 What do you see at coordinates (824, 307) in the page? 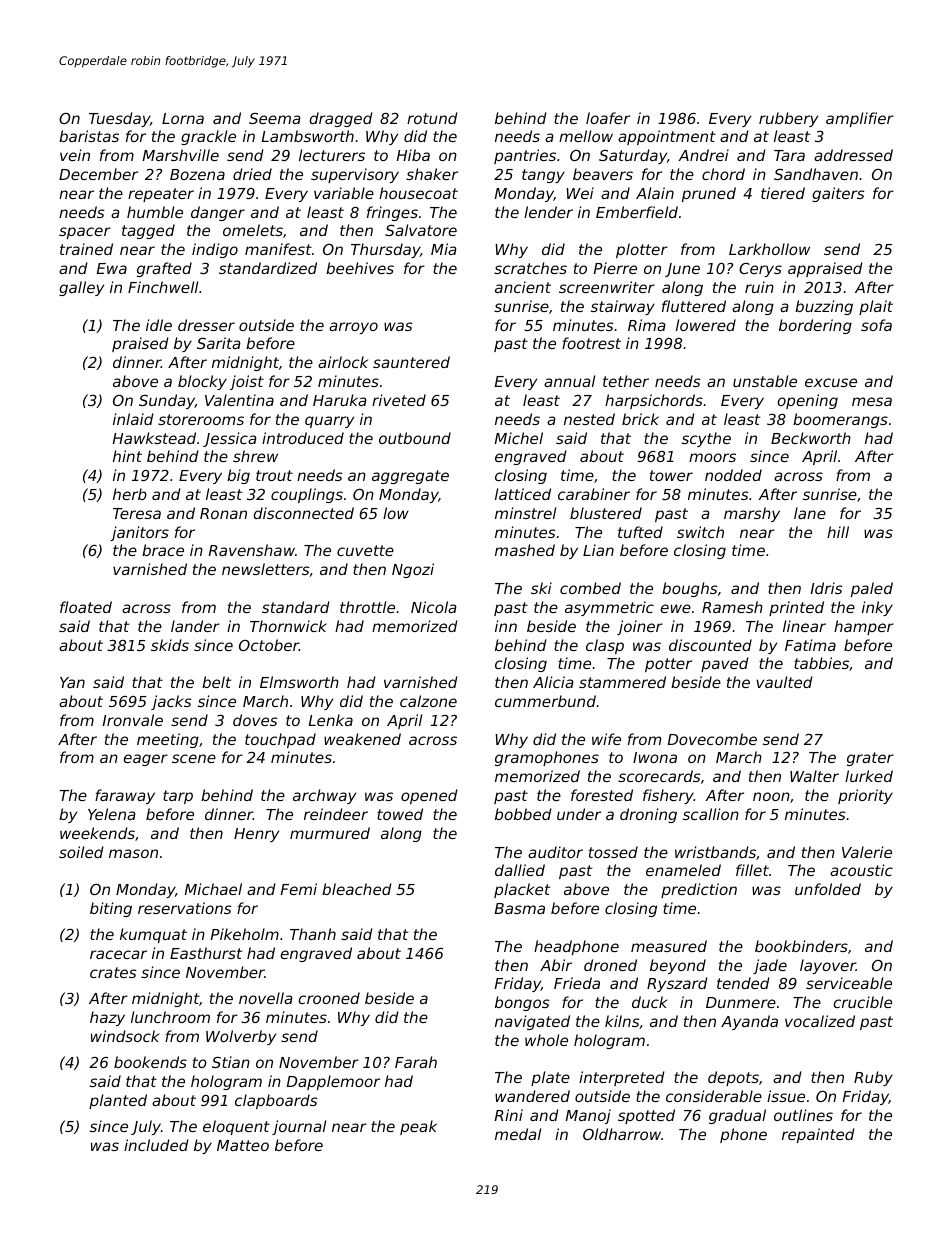
I see `buzzing` at bounding box center [824, 307].
